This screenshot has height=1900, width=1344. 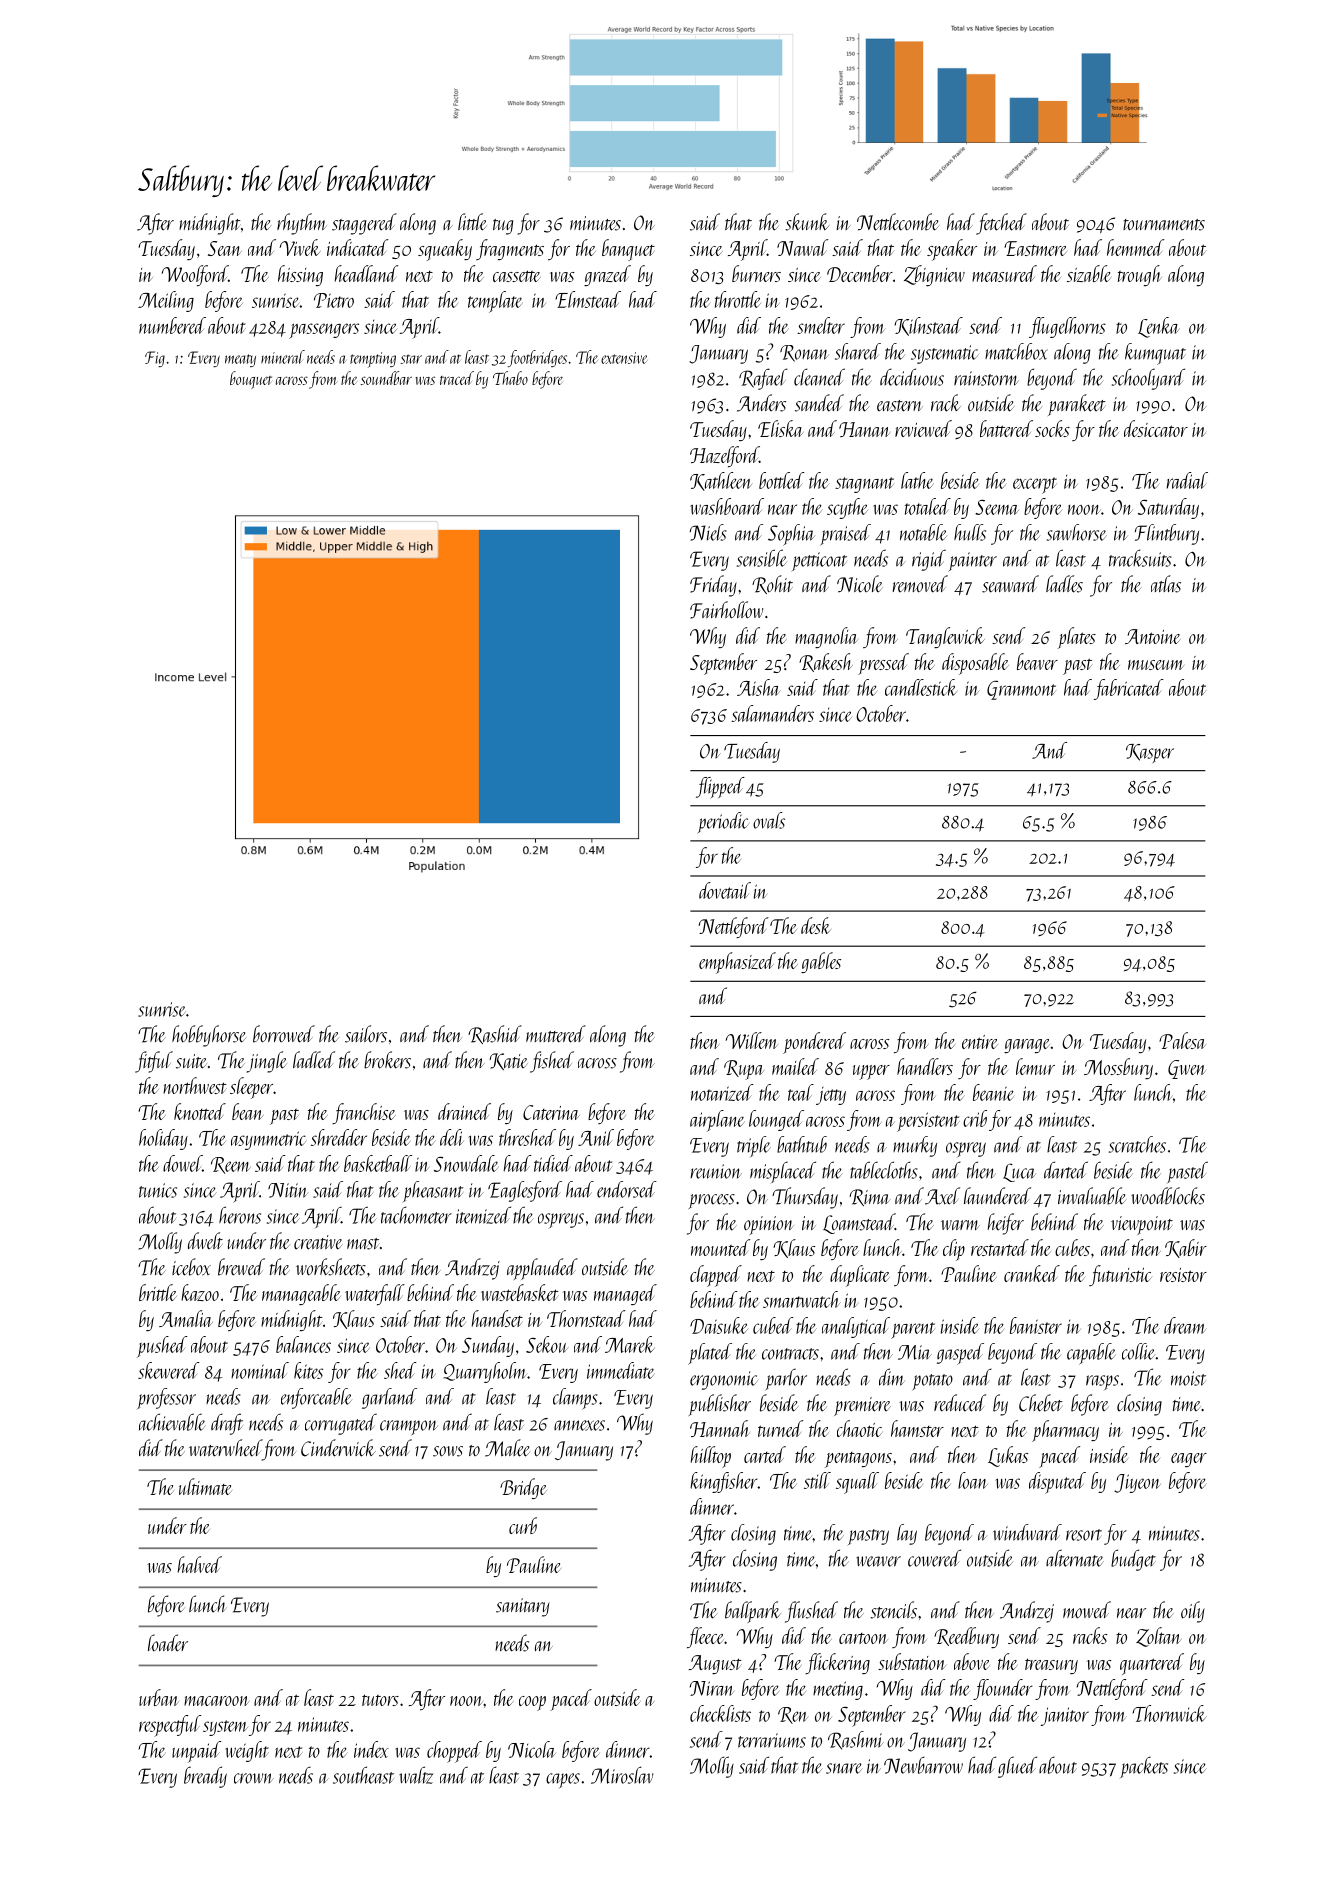 What do you see at coordinates (723, 1482) in the screenshot?
I see `kingfisher` at bounding box center [723, 1482].
